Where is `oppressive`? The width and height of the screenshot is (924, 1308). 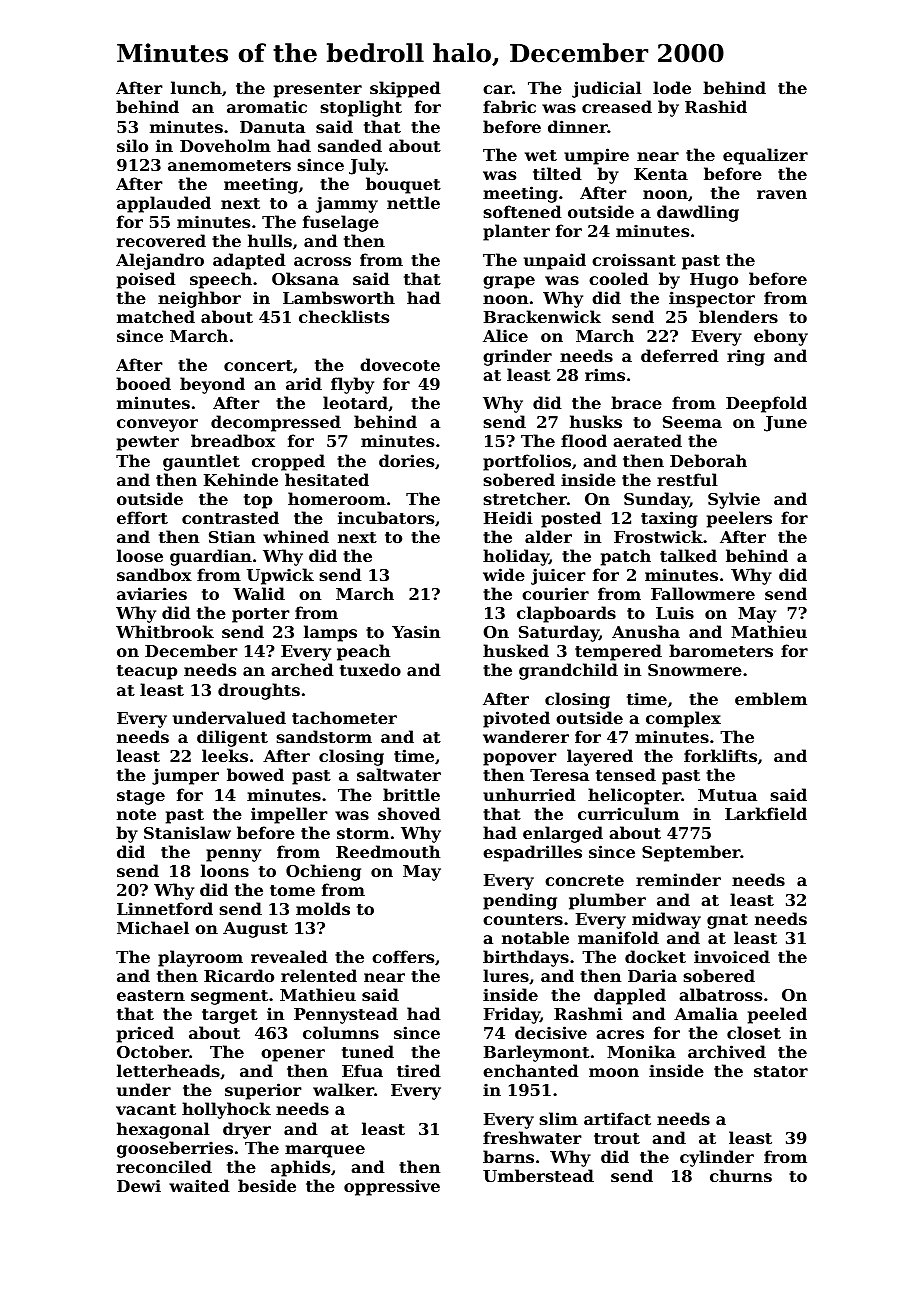 oppressive is located at coordinates (392, 1187).
